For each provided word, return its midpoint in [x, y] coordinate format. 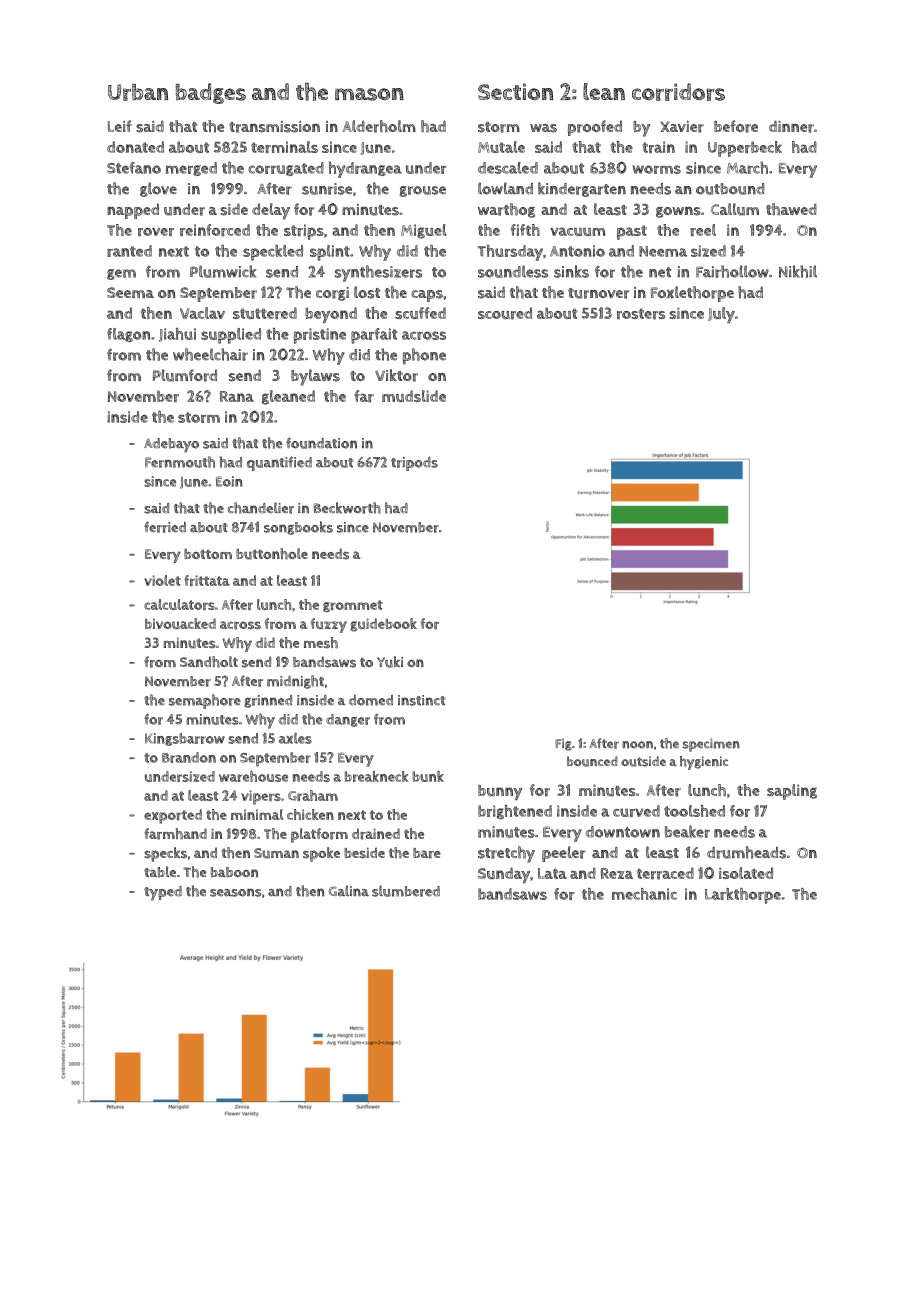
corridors [678, 92]
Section [515, 91]
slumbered [406, 891]
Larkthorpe [743, 896]
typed [163, 893]
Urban [138, 92]
